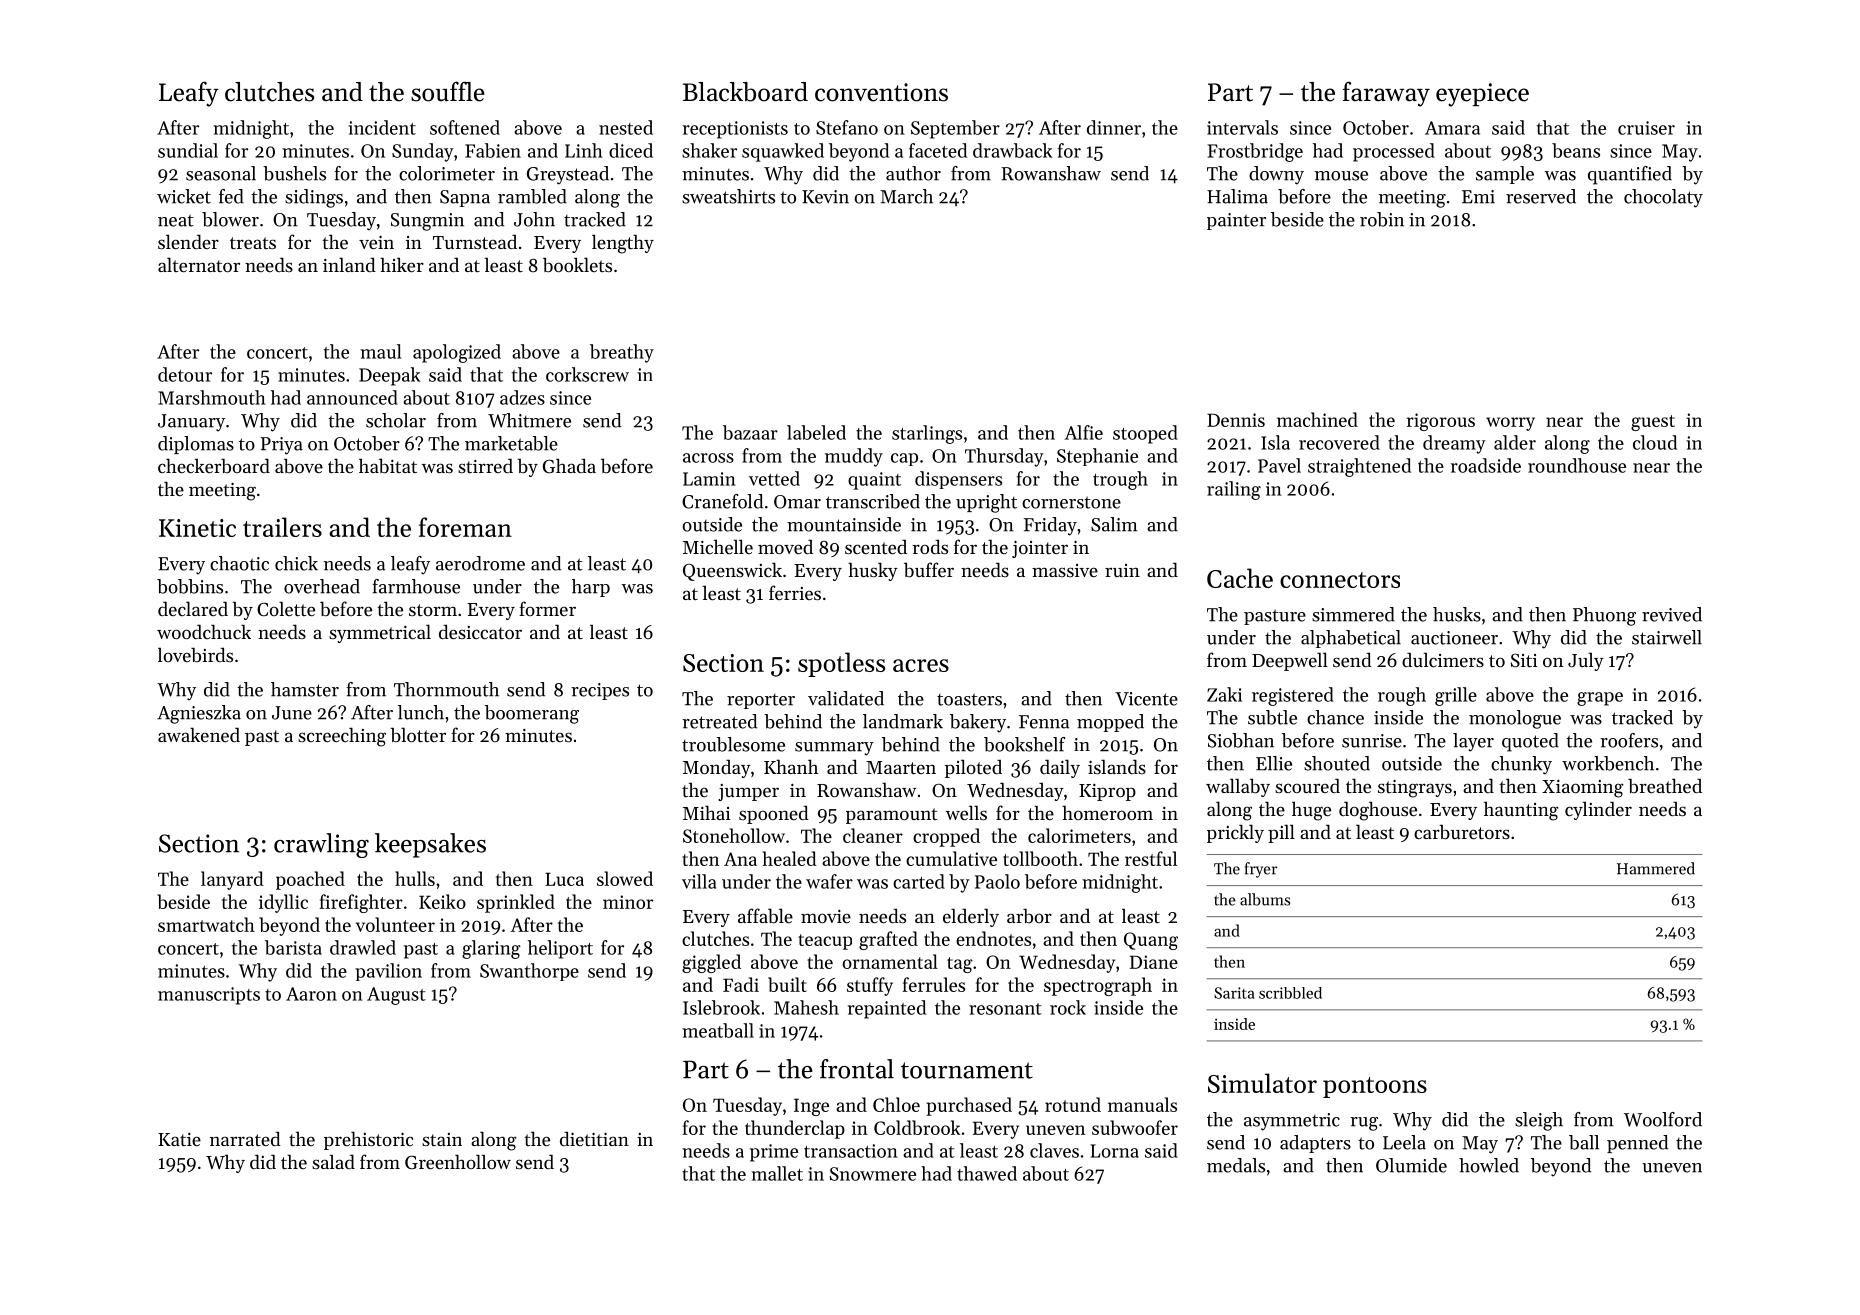 The width and height of the screenshot is (1860, 1315). I want to click on souffle, so click(448, 91).
